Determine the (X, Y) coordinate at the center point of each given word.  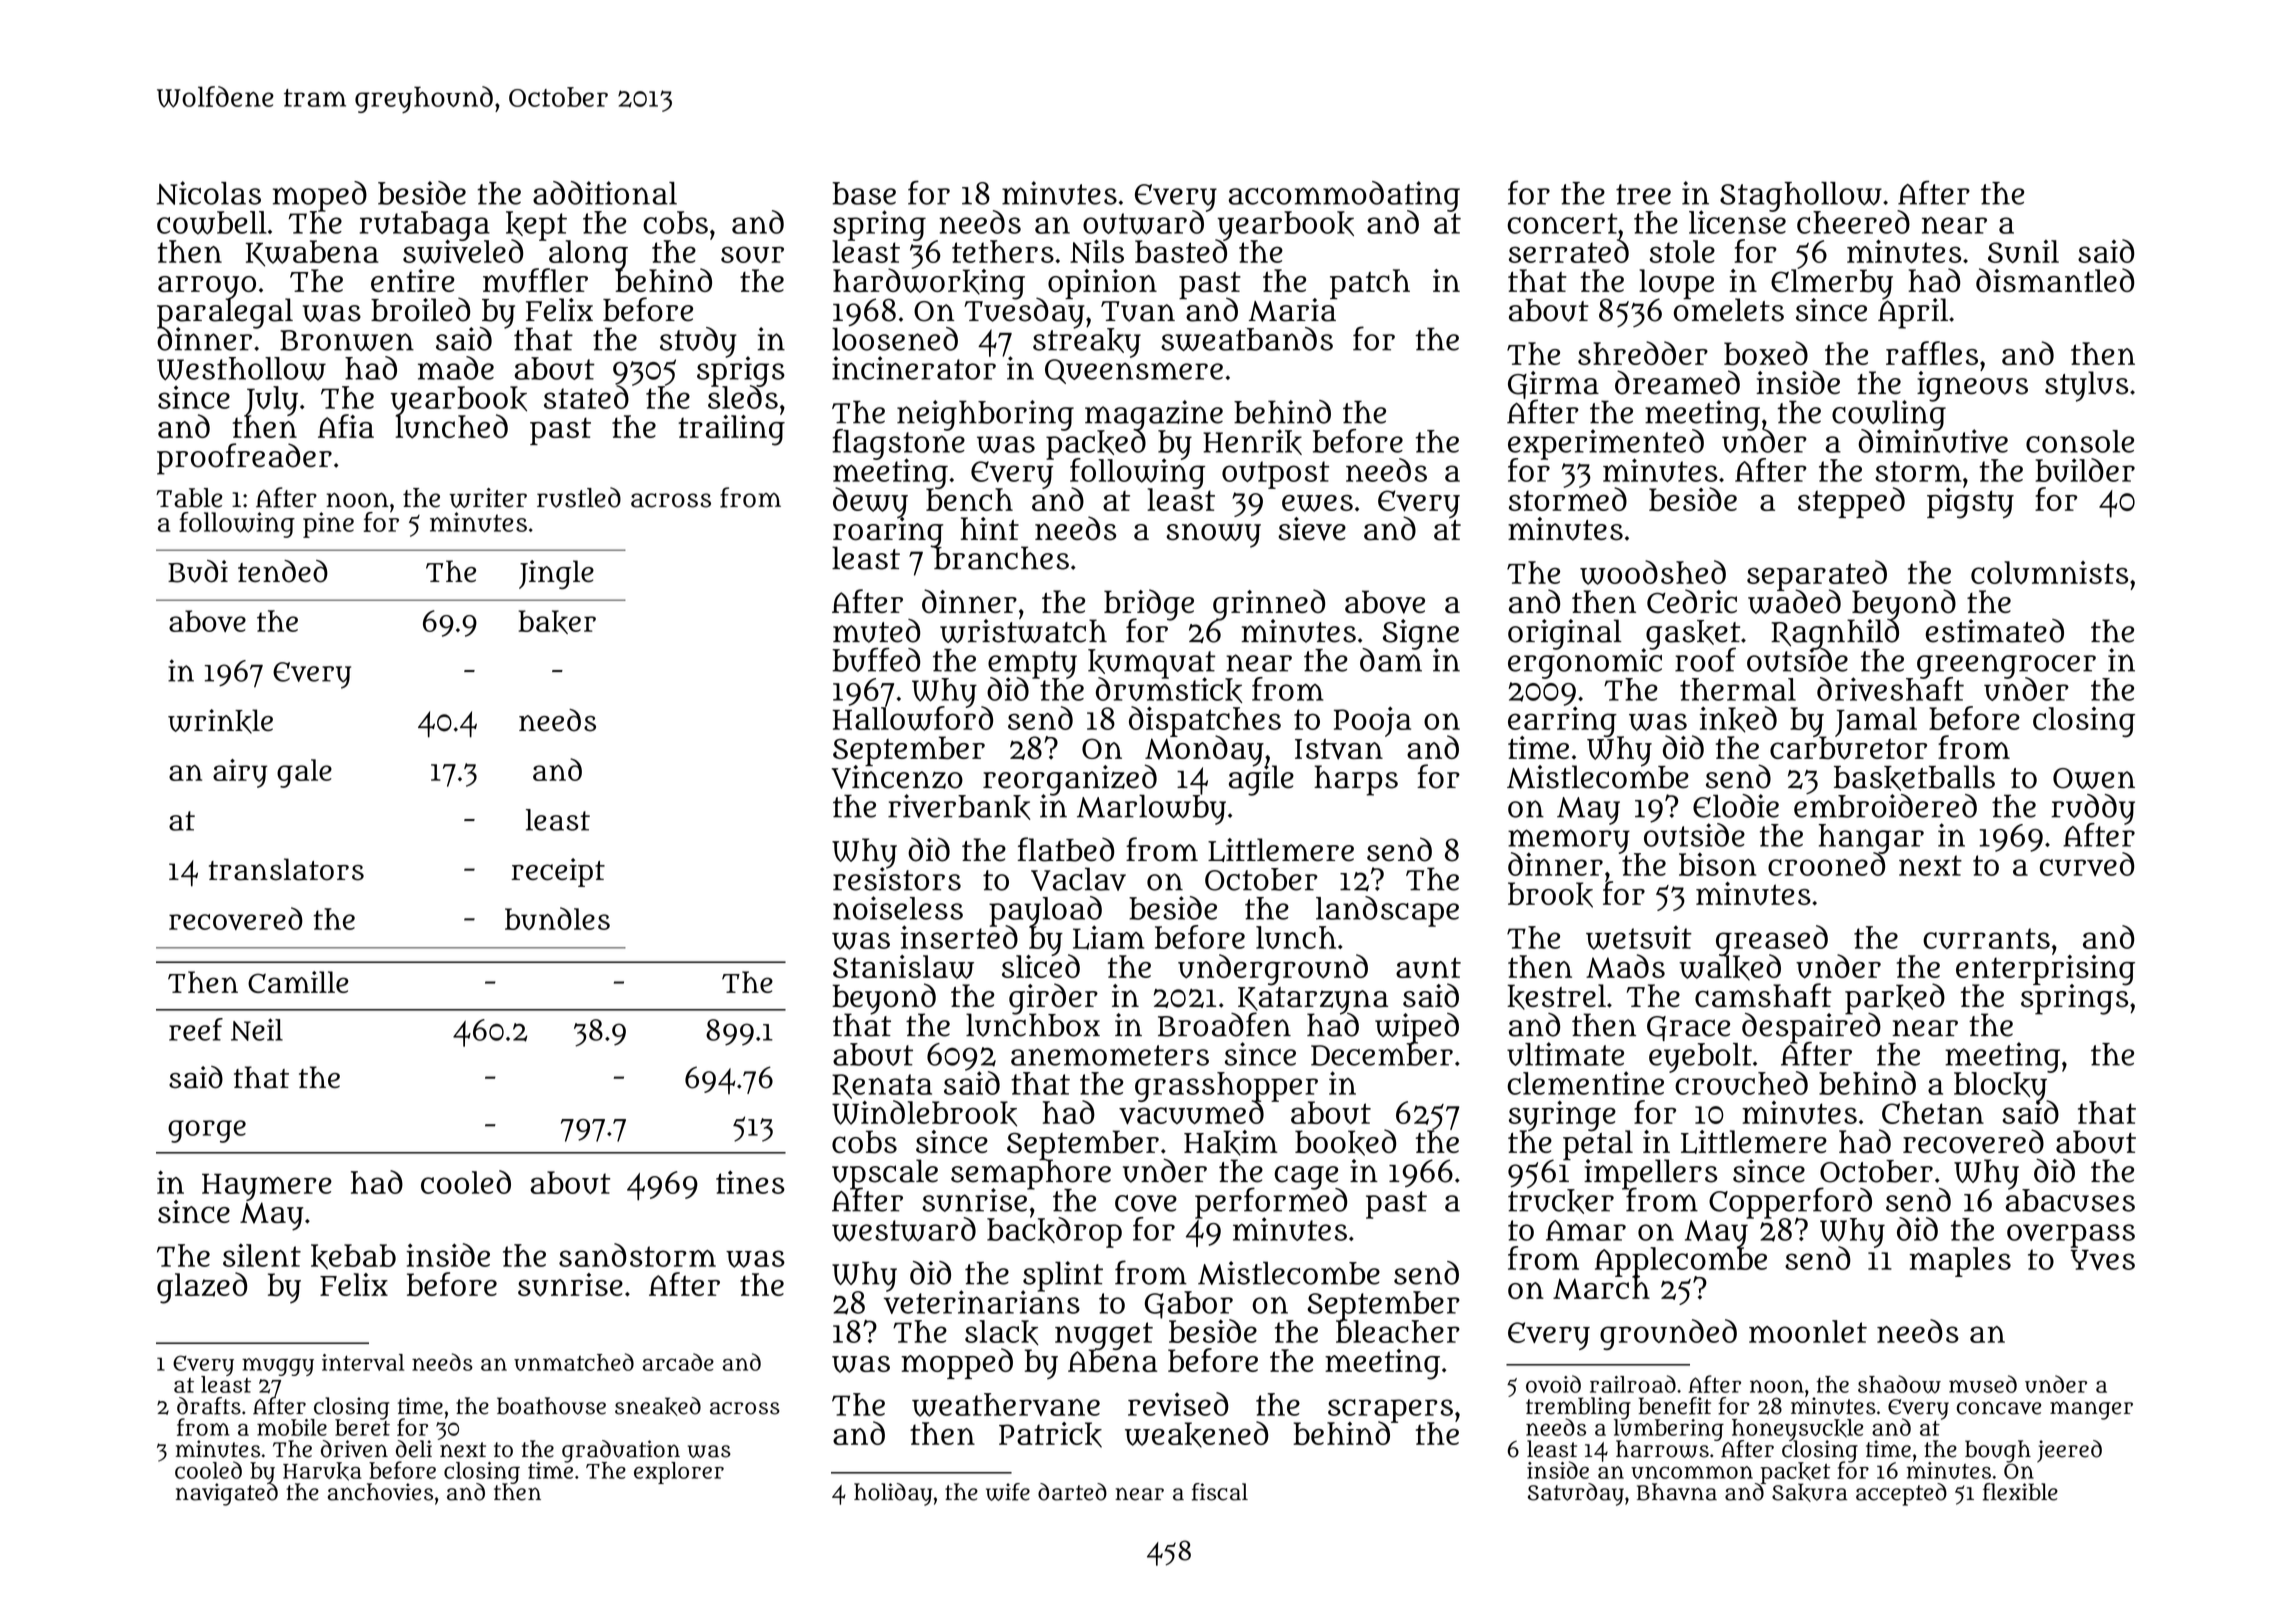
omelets (1729, 310)
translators (286, 869)
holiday (893, 1494)
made (456, 368)
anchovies (380, 1492)
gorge (207, 1131)
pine (328, 525)
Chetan (1933, 1112)
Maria (1292, 310)
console (2080, 441)
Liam (1108, 937)
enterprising (2045, 970)
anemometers (1110, 1055)
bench (969, 500)
